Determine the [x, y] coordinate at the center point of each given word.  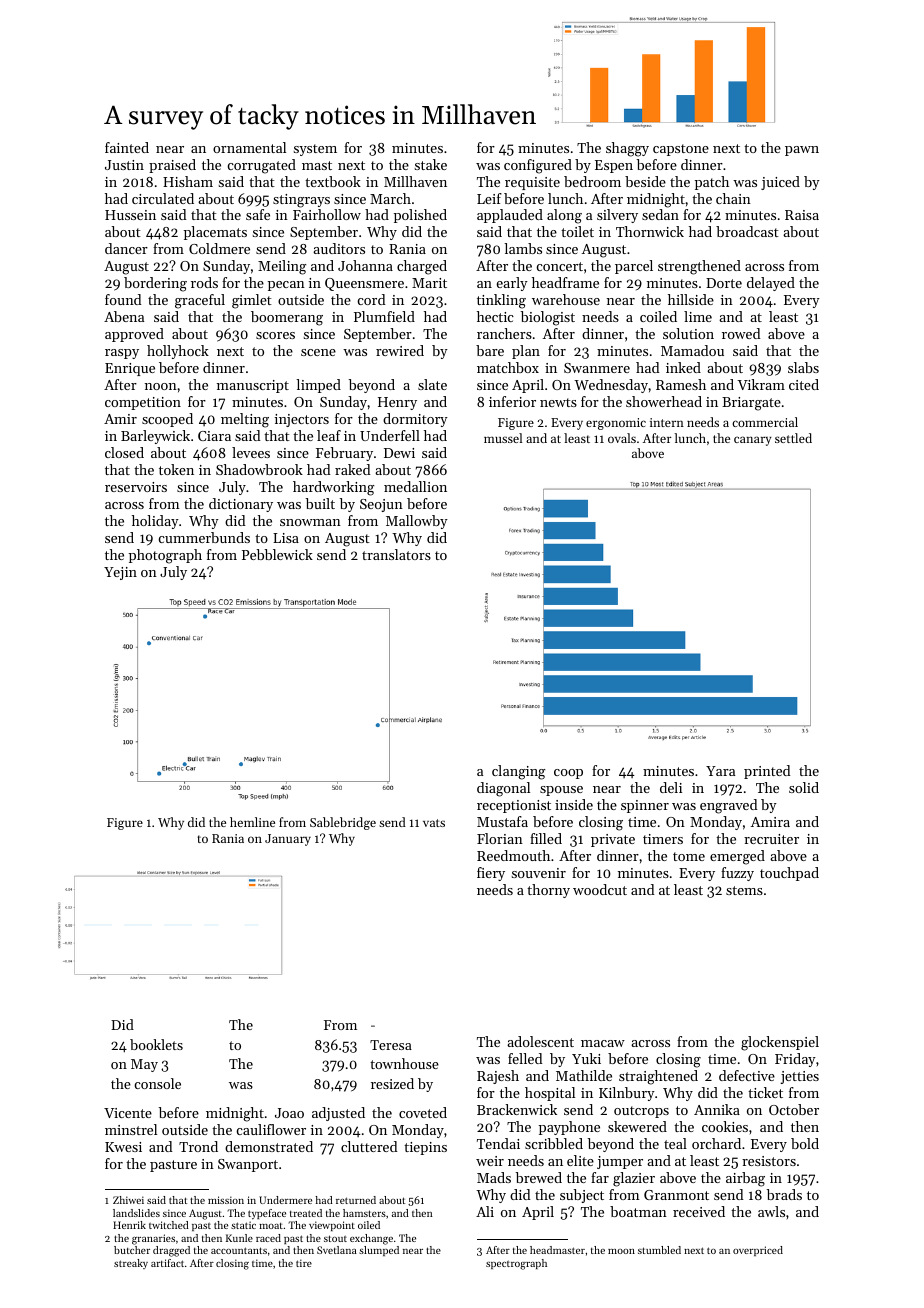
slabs [803, 367]
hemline [252, 822]
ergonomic [616, 424]
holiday [155, 522]
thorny [548, 891]
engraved [729, 806]
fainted [127, 147]
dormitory [415, 420]
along [564, 216]
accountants [239, 1250]
